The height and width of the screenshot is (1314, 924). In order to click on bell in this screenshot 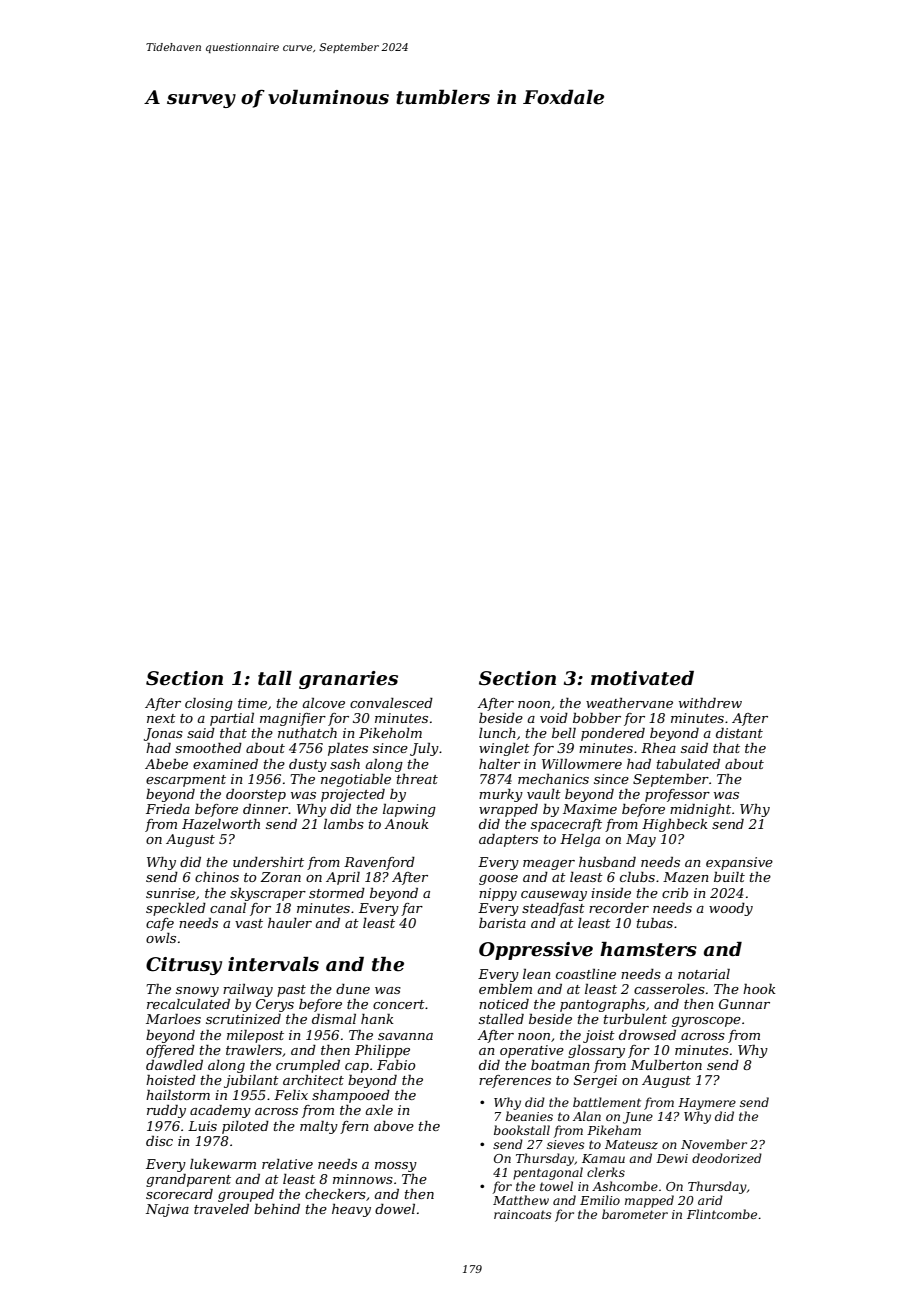, I will do `click(564, 733)`.
